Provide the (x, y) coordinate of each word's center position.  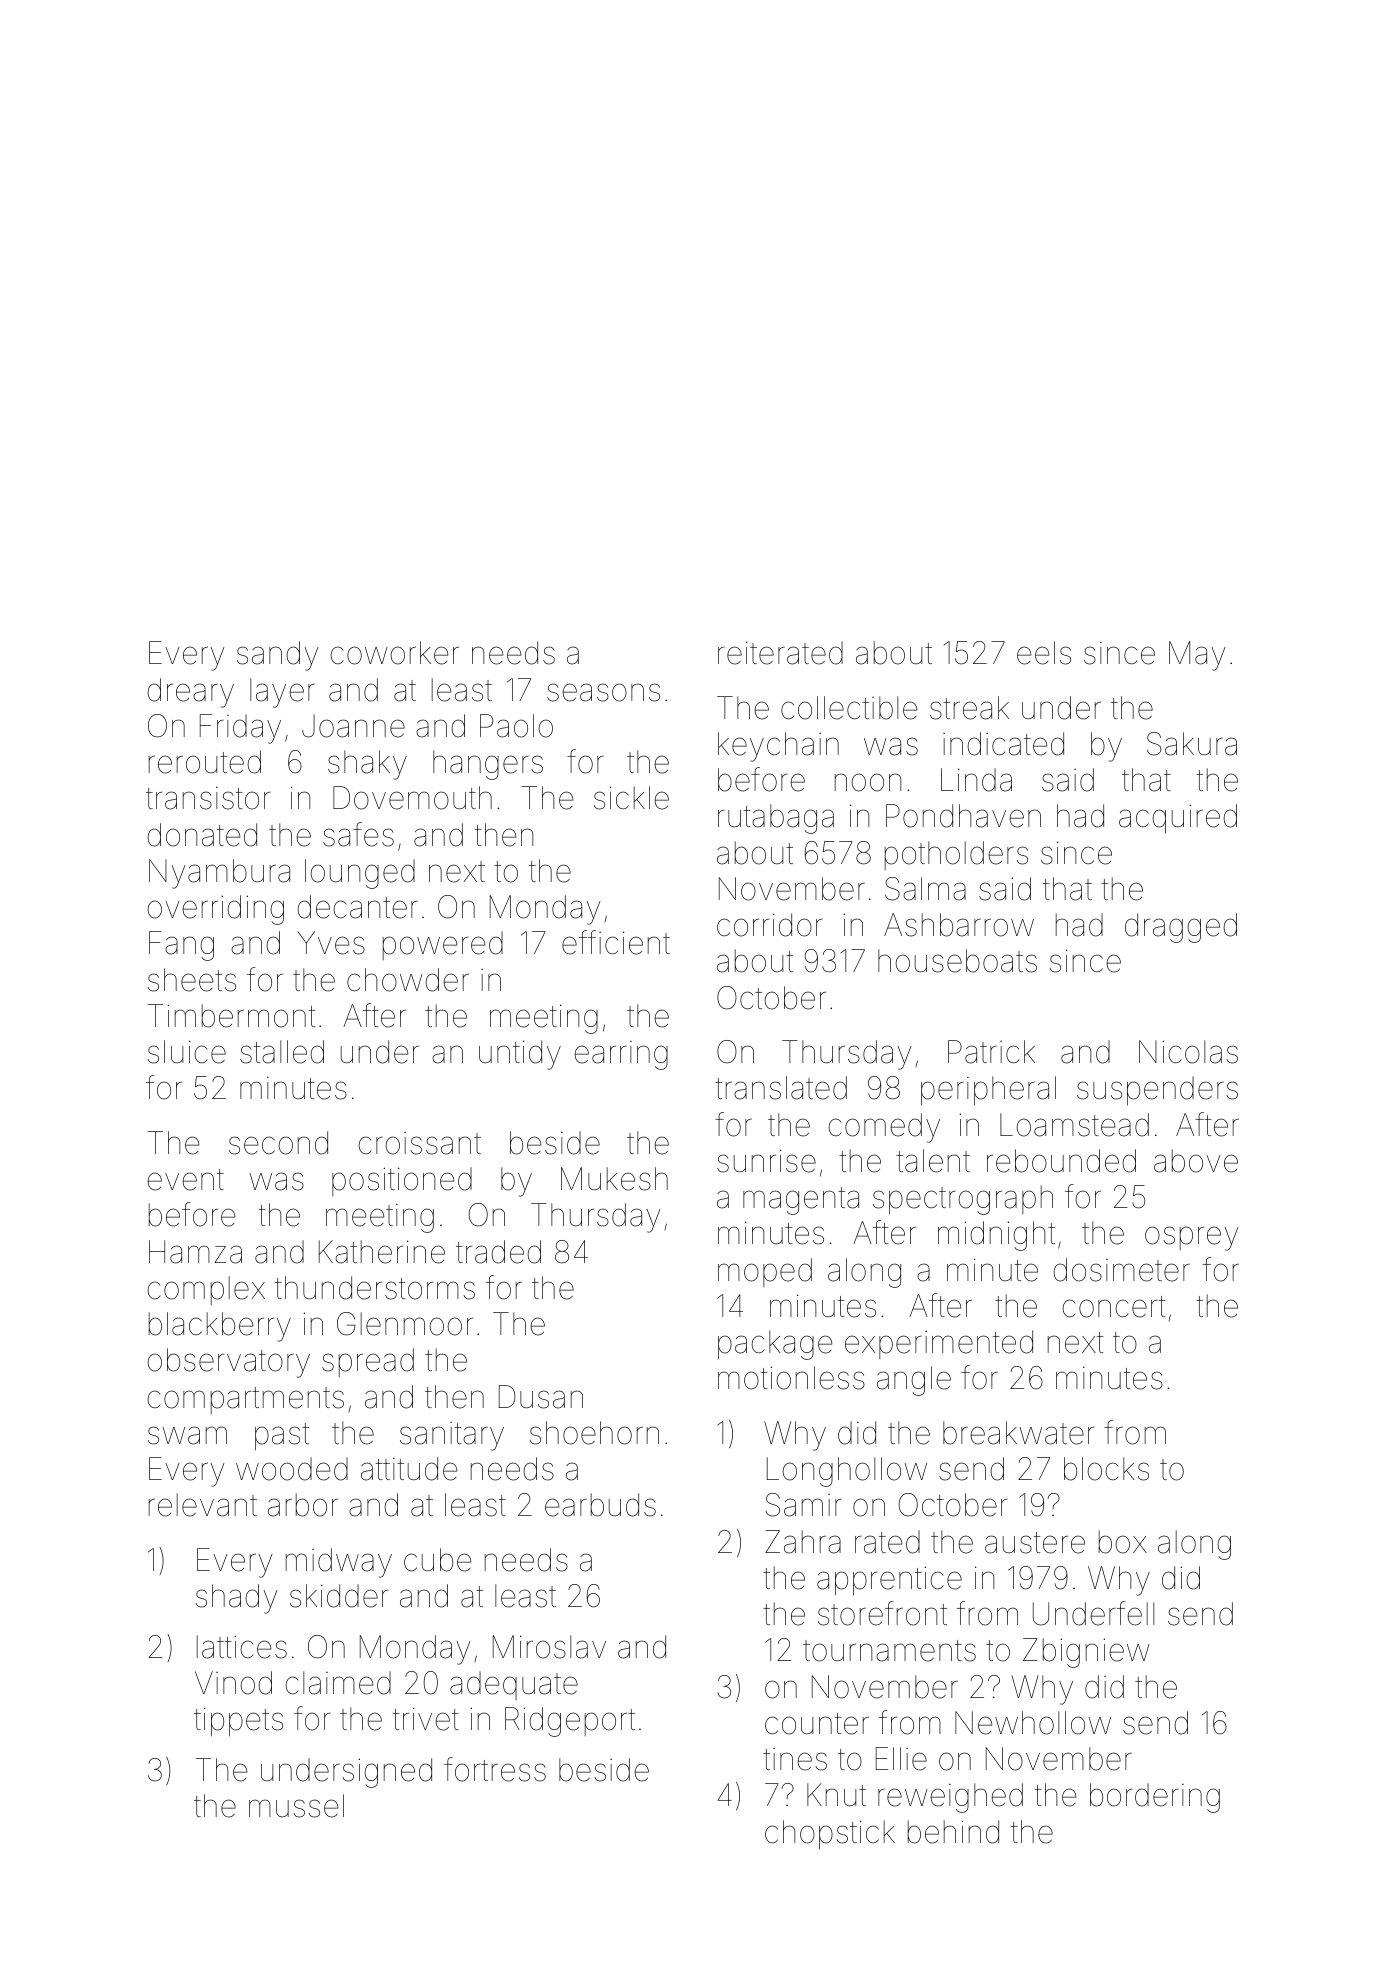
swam (187, 1435)
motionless (791, 1378)
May (1197, 656)
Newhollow (1033, 1723)
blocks (1106, 1469)
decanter (357, 907)
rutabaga (776, 819)
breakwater (1018, 1433)
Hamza (195, 1252)
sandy (278, 656)
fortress (495, 1769)
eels (1044, 653)
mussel (296, 1806)
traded (498, 1252)
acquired (1178, 819)
